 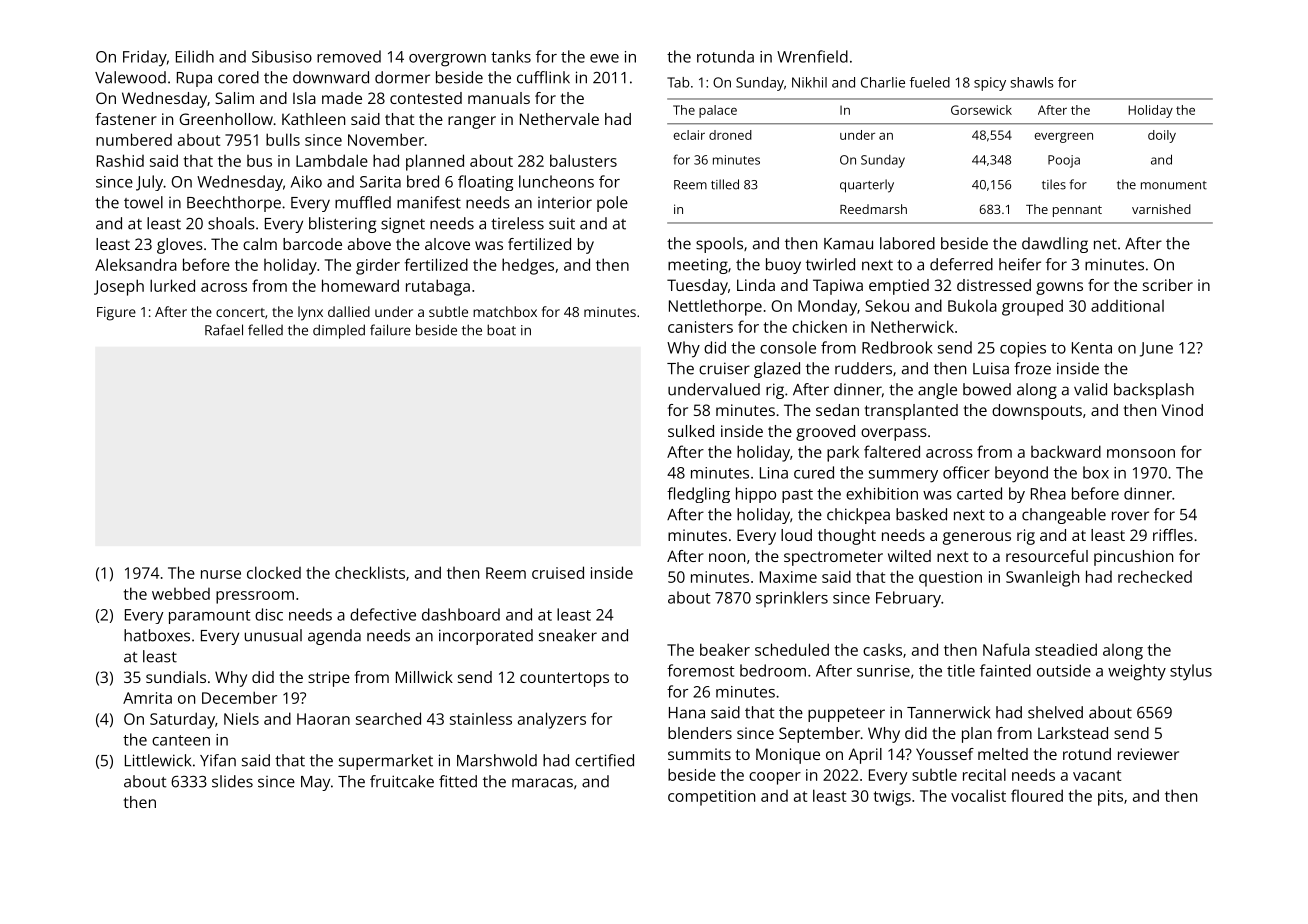 What do you see at coordinates (930, 82) in the screenshot?
I see `fueled` at bounding box center [930, 82].
